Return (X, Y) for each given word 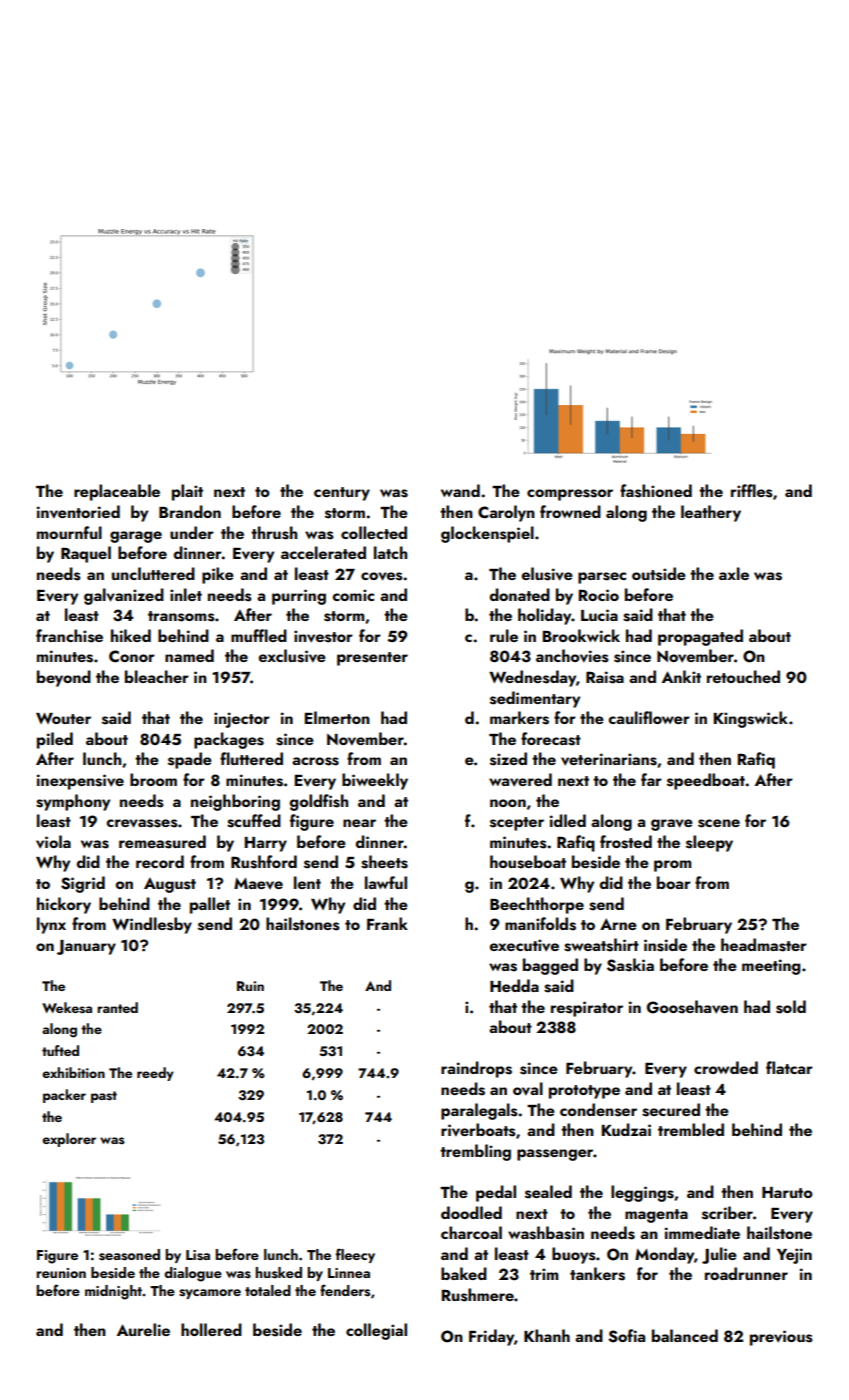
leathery (711, 513)
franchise (69, 636)
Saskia (630, 965)
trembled (691, 1129)
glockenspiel (487, 534)
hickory (64, 905)
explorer (69, 1140)
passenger (555, 1155)
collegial (376, 1331)
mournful (69, 532)
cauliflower (649, 717)
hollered (211, 1329)
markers (519, 718)
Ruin (250, 986)
